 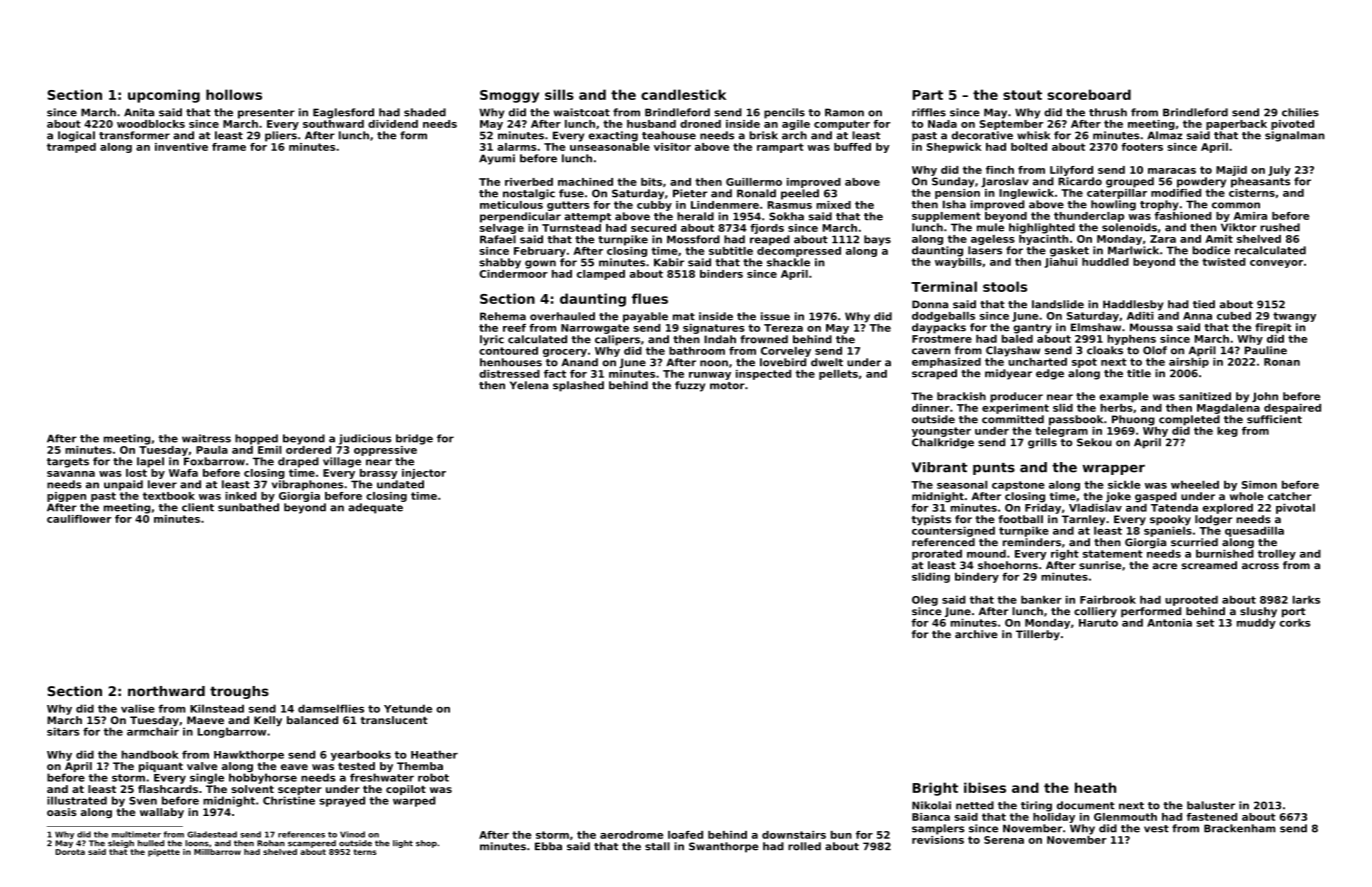 What do you see at coordinates (234, 94) in the screenshot?
I see `hollows` at bounding box center [234, 94].
